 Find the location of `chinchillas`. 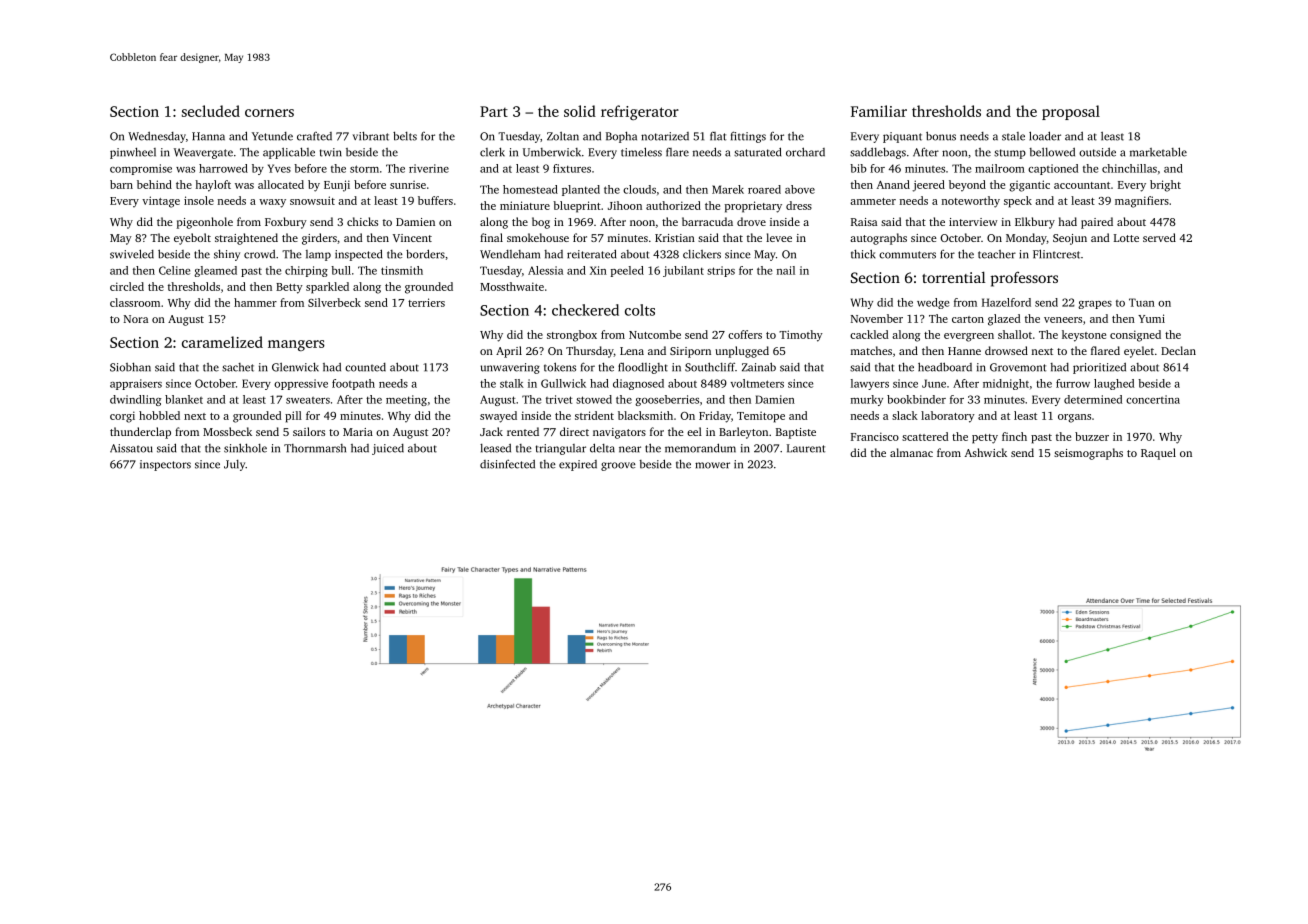

chinchillas is located at coordinates (1129, 168).
